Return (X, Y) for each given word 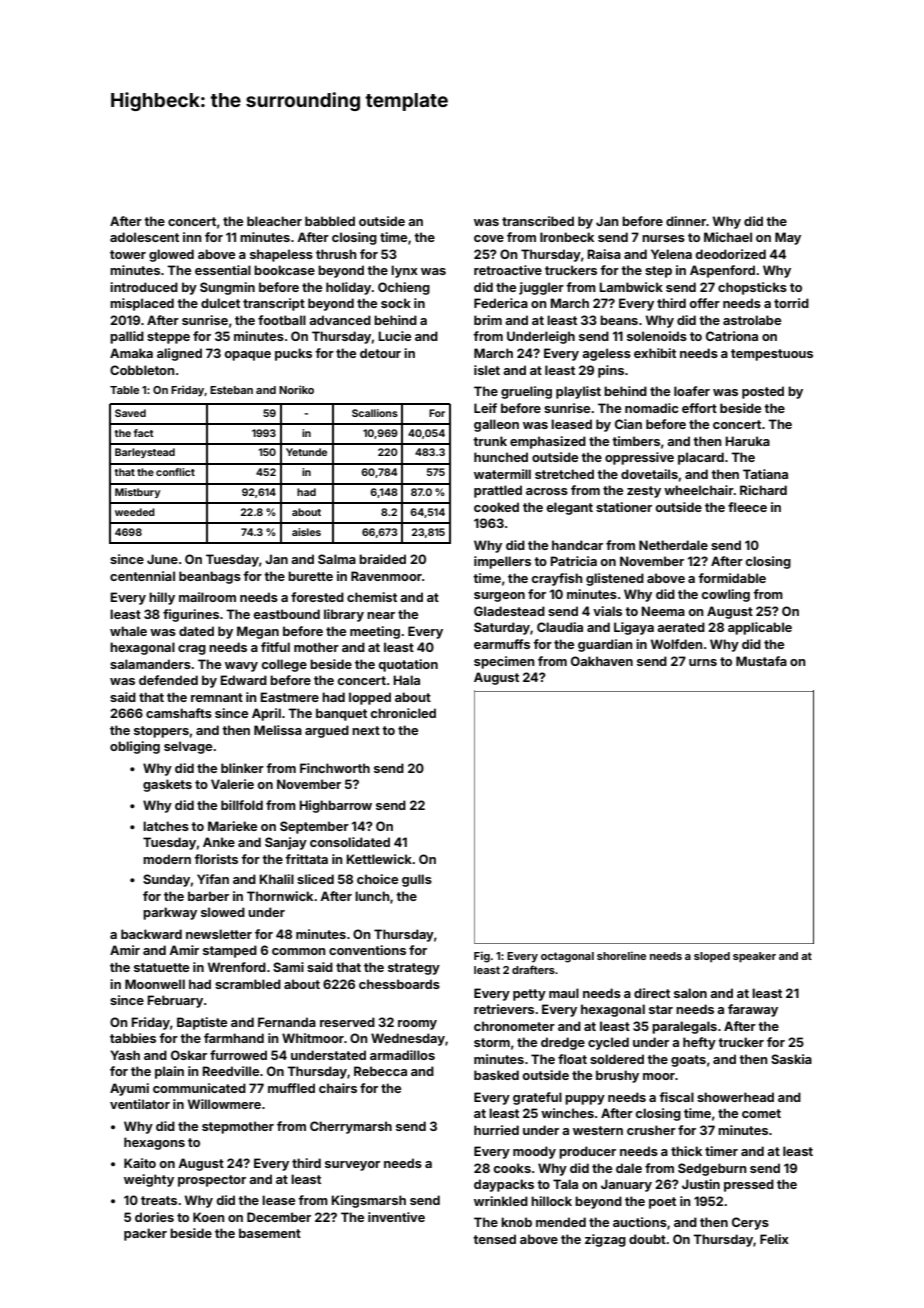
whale (128, 631)
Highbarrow (336, 806)
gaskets (167, 785)
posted (763, 392)
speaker (754, 957)
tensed (494, 1239)
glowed (171, 255)
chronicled (403, 713)
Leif (485, 408)
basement (270, 1233)
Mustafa (761, 661)
